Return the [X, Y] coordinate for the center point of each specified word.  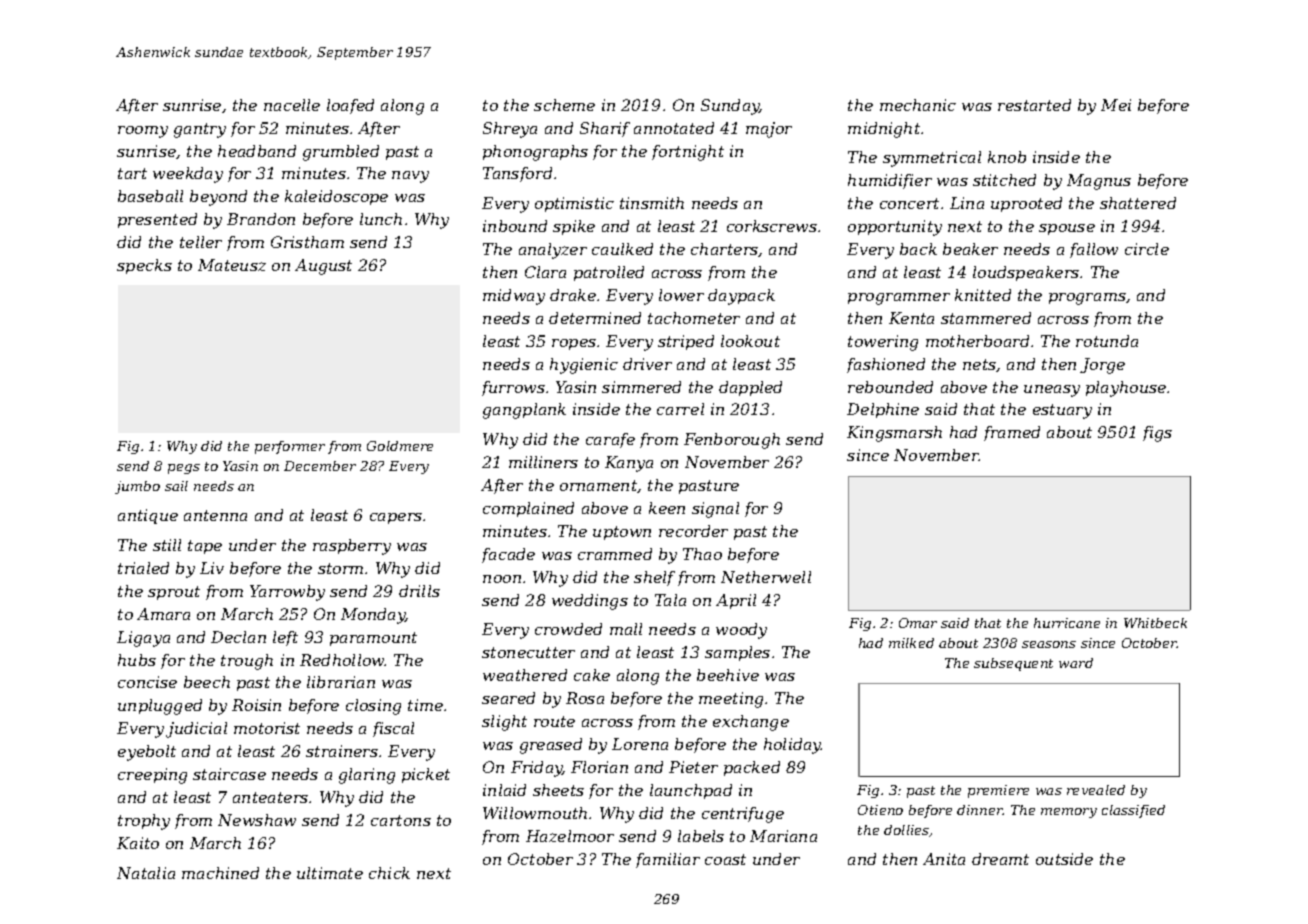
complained [528, 509]
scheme [564, 105]
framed [1012, 433]
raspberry [352, 547]
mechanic [918, 105]
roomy [143, 132]
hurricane [1067, 623]
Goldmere [400, 446]
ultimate [330, 873]
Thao [702, 554]
